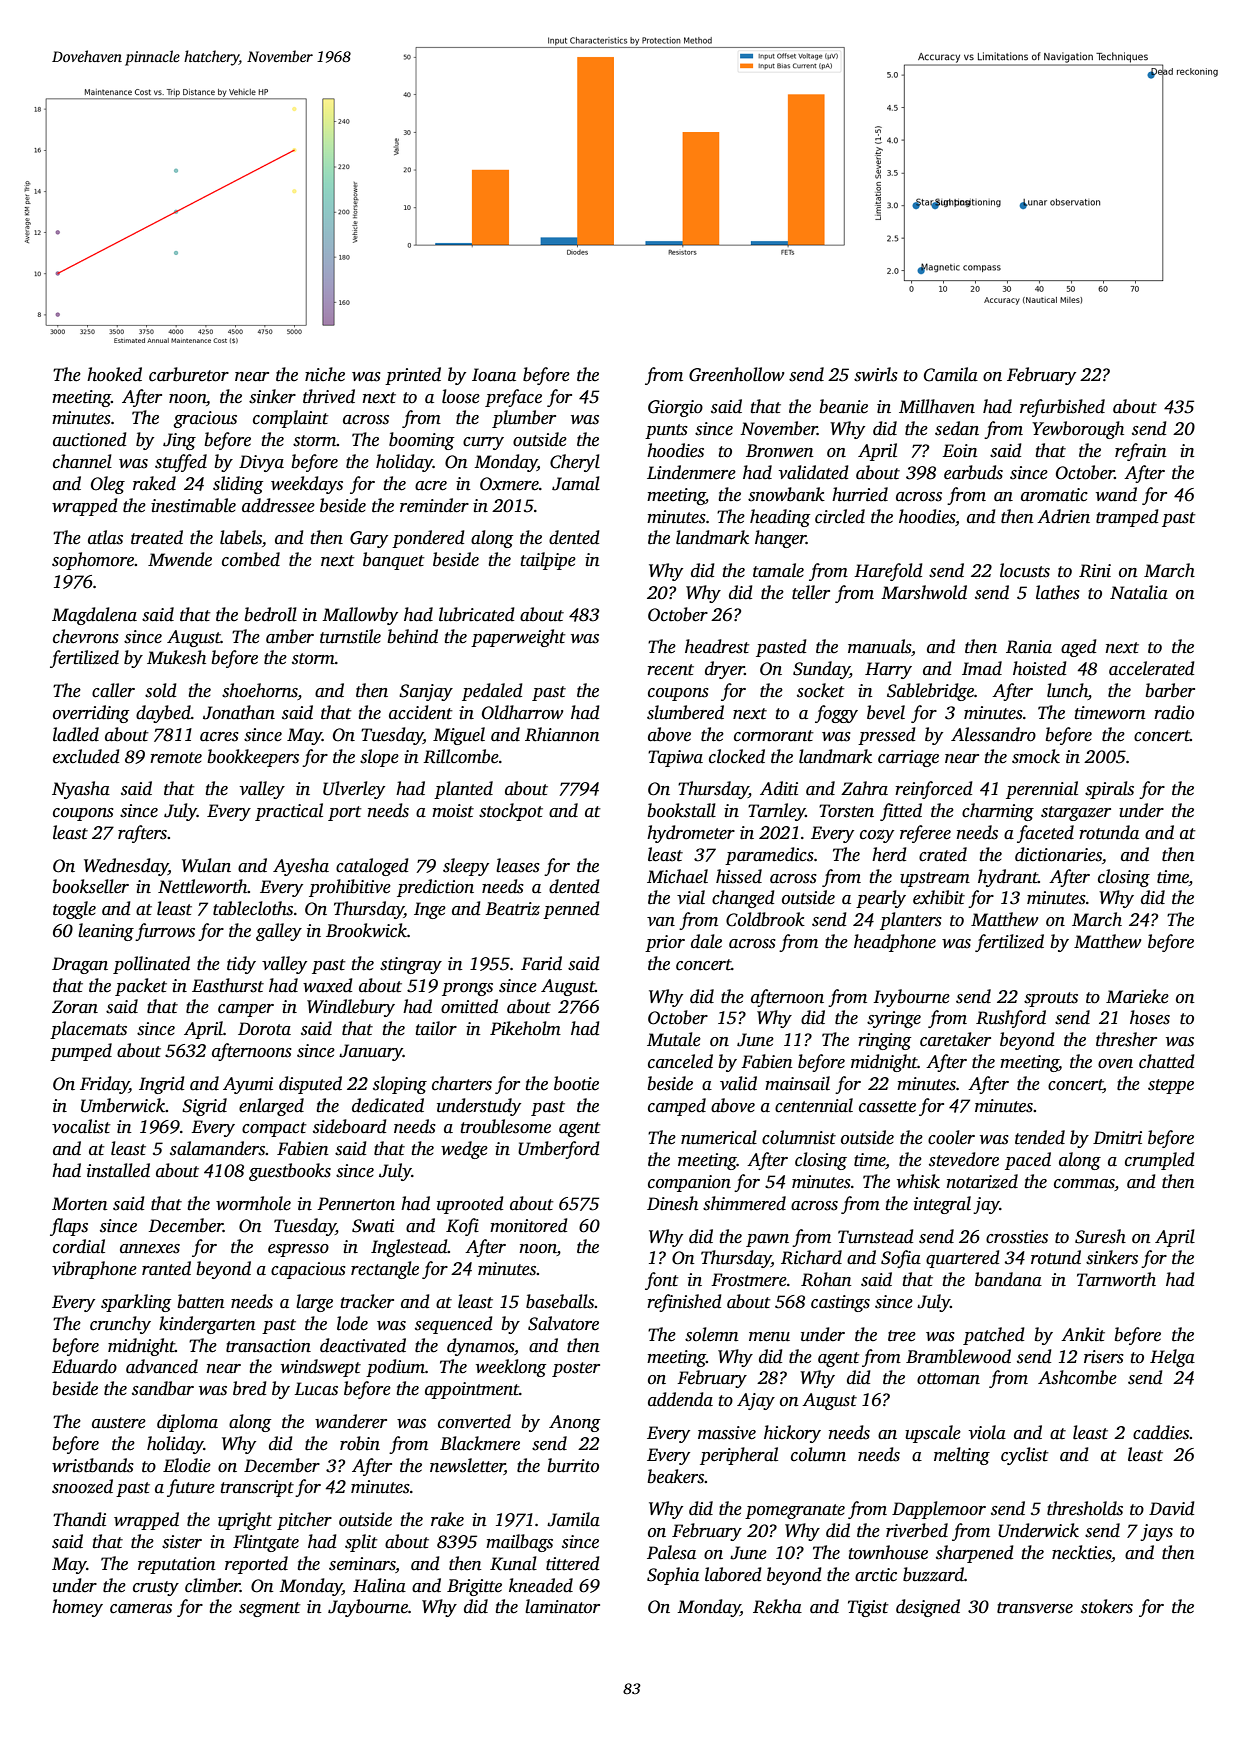 Image resolution: width=1247 pixels, height=1764 pixels. What do you see at coordinates (207, 1325) in the screenshot?
I see `kindergarten` at bounding box center [207, 1325].
